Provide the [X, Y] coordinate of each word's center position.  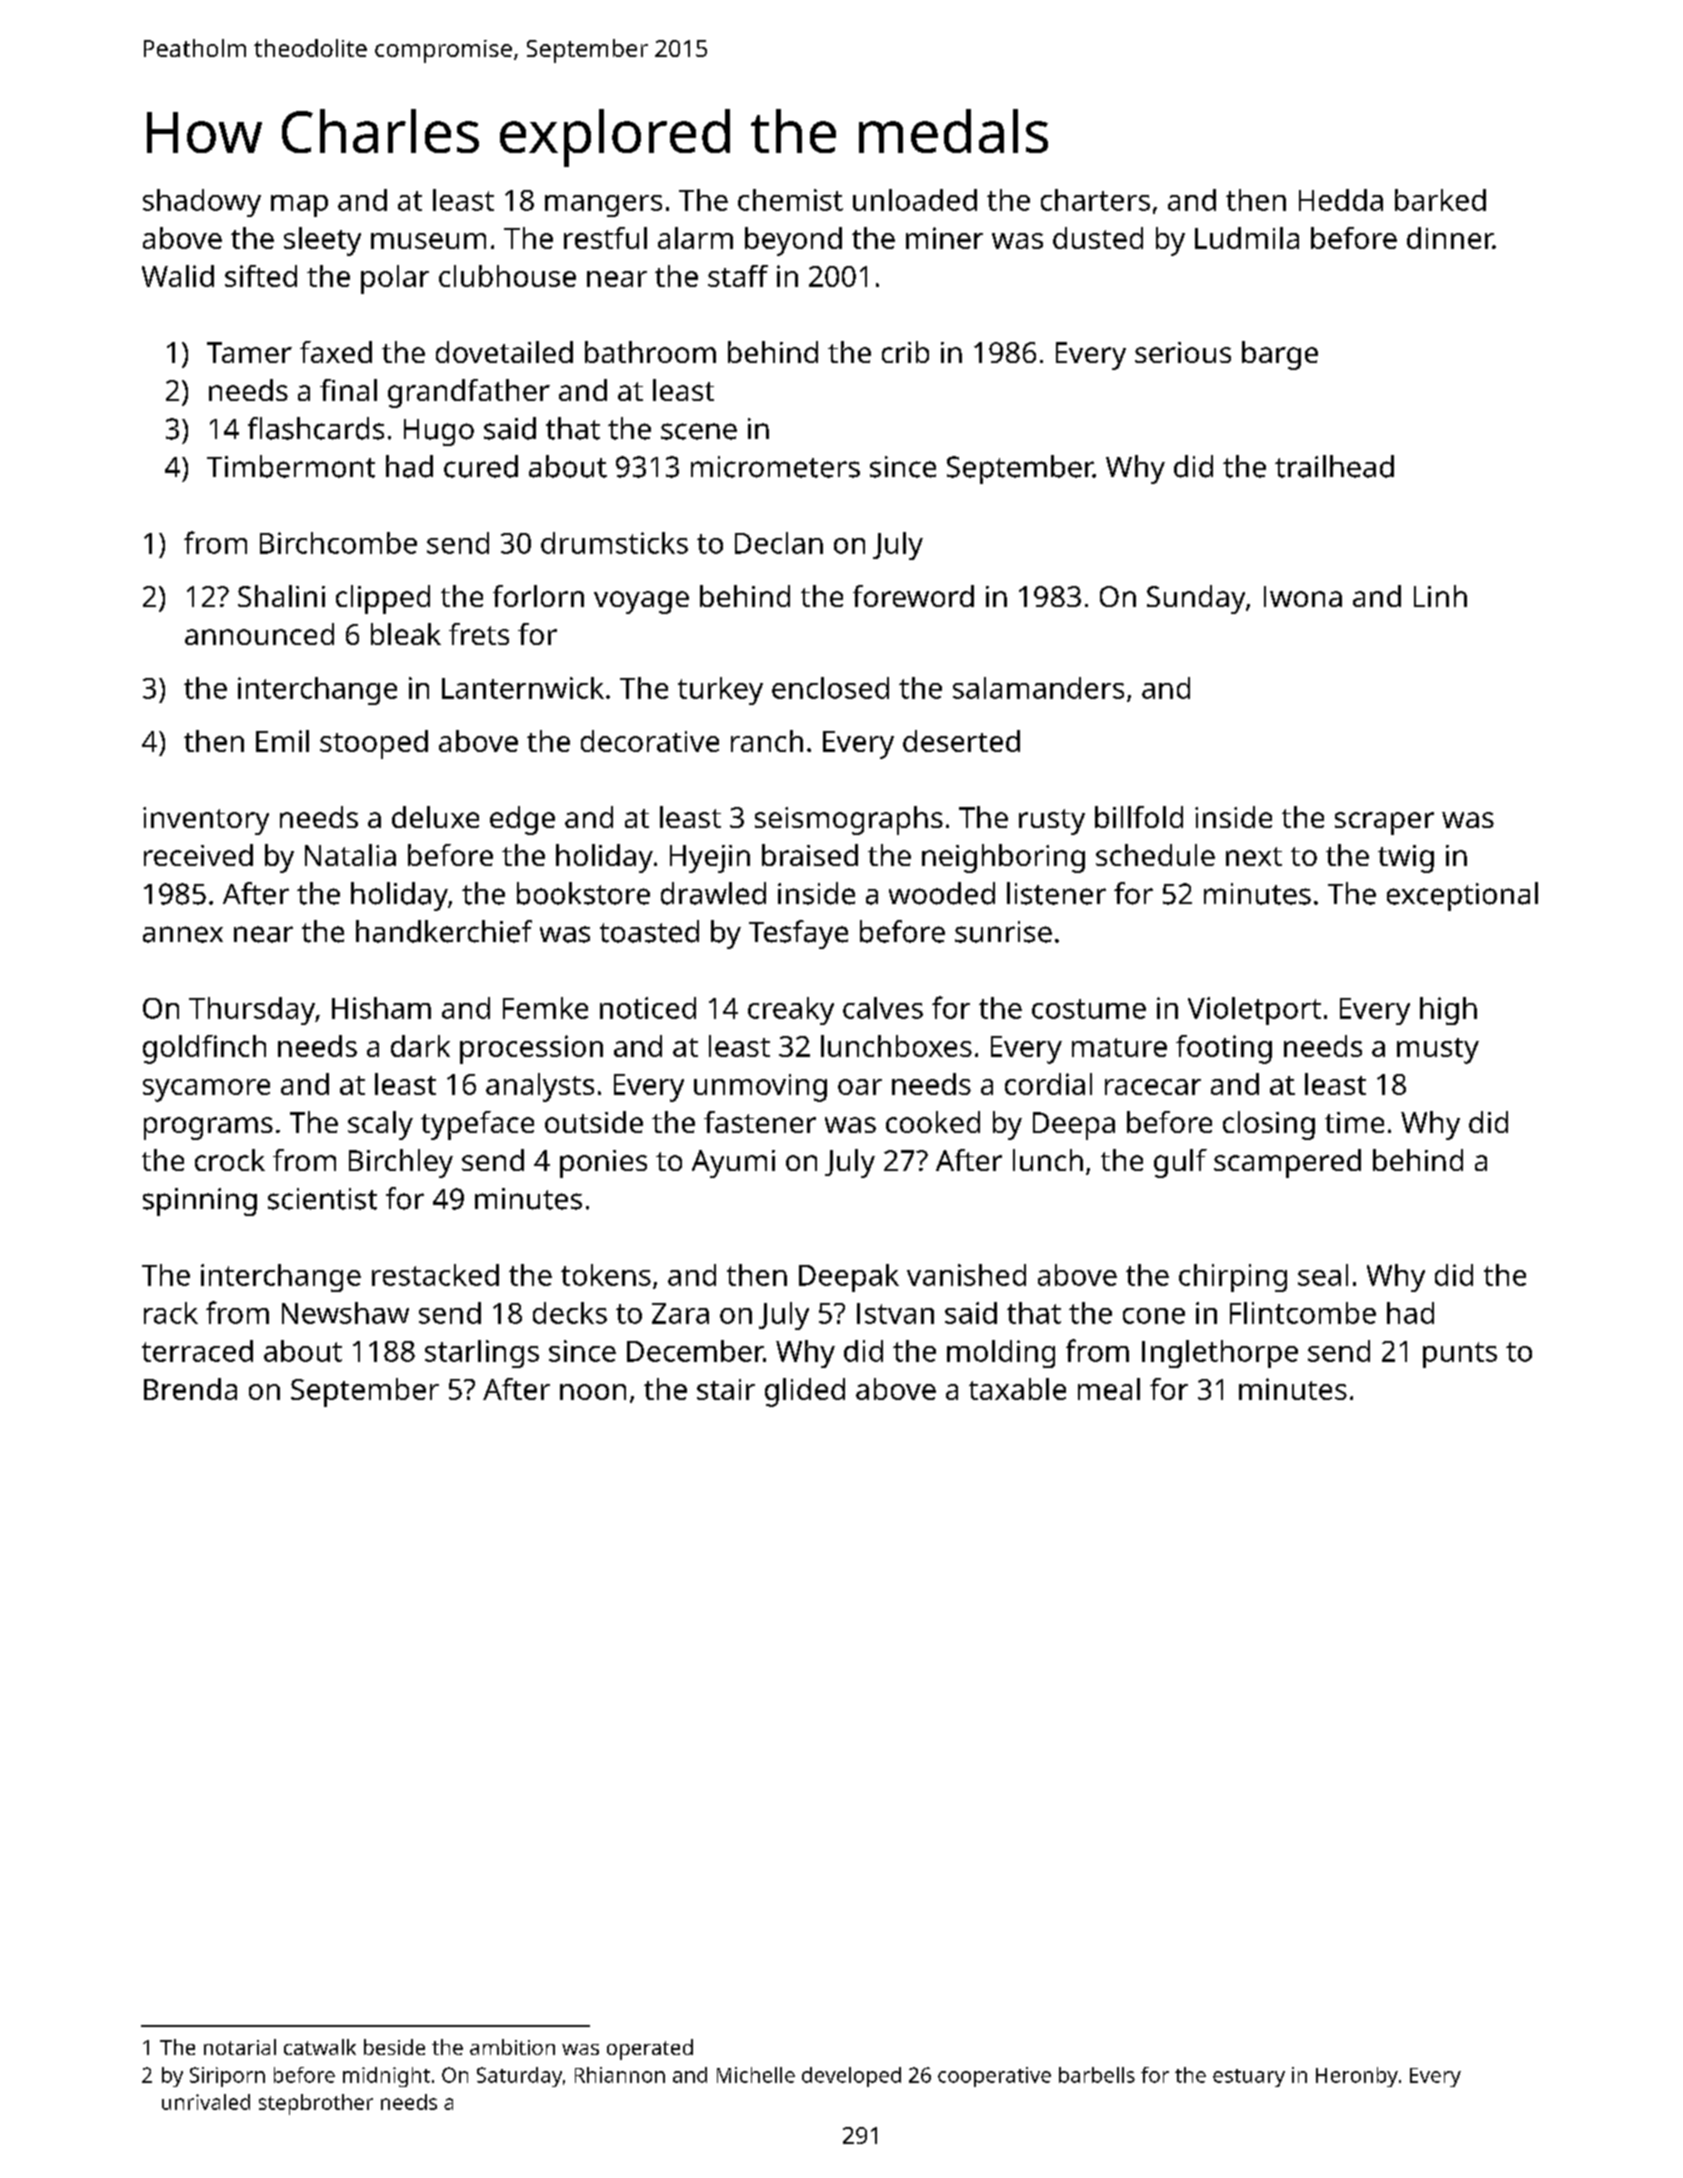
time [1354, 1122]
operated [650, 2049]
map [299, 206]
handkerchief [444, 931]
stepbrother [316, 2104]
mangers [603, 206]
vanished [966, 1275]
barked [1440, 200]
